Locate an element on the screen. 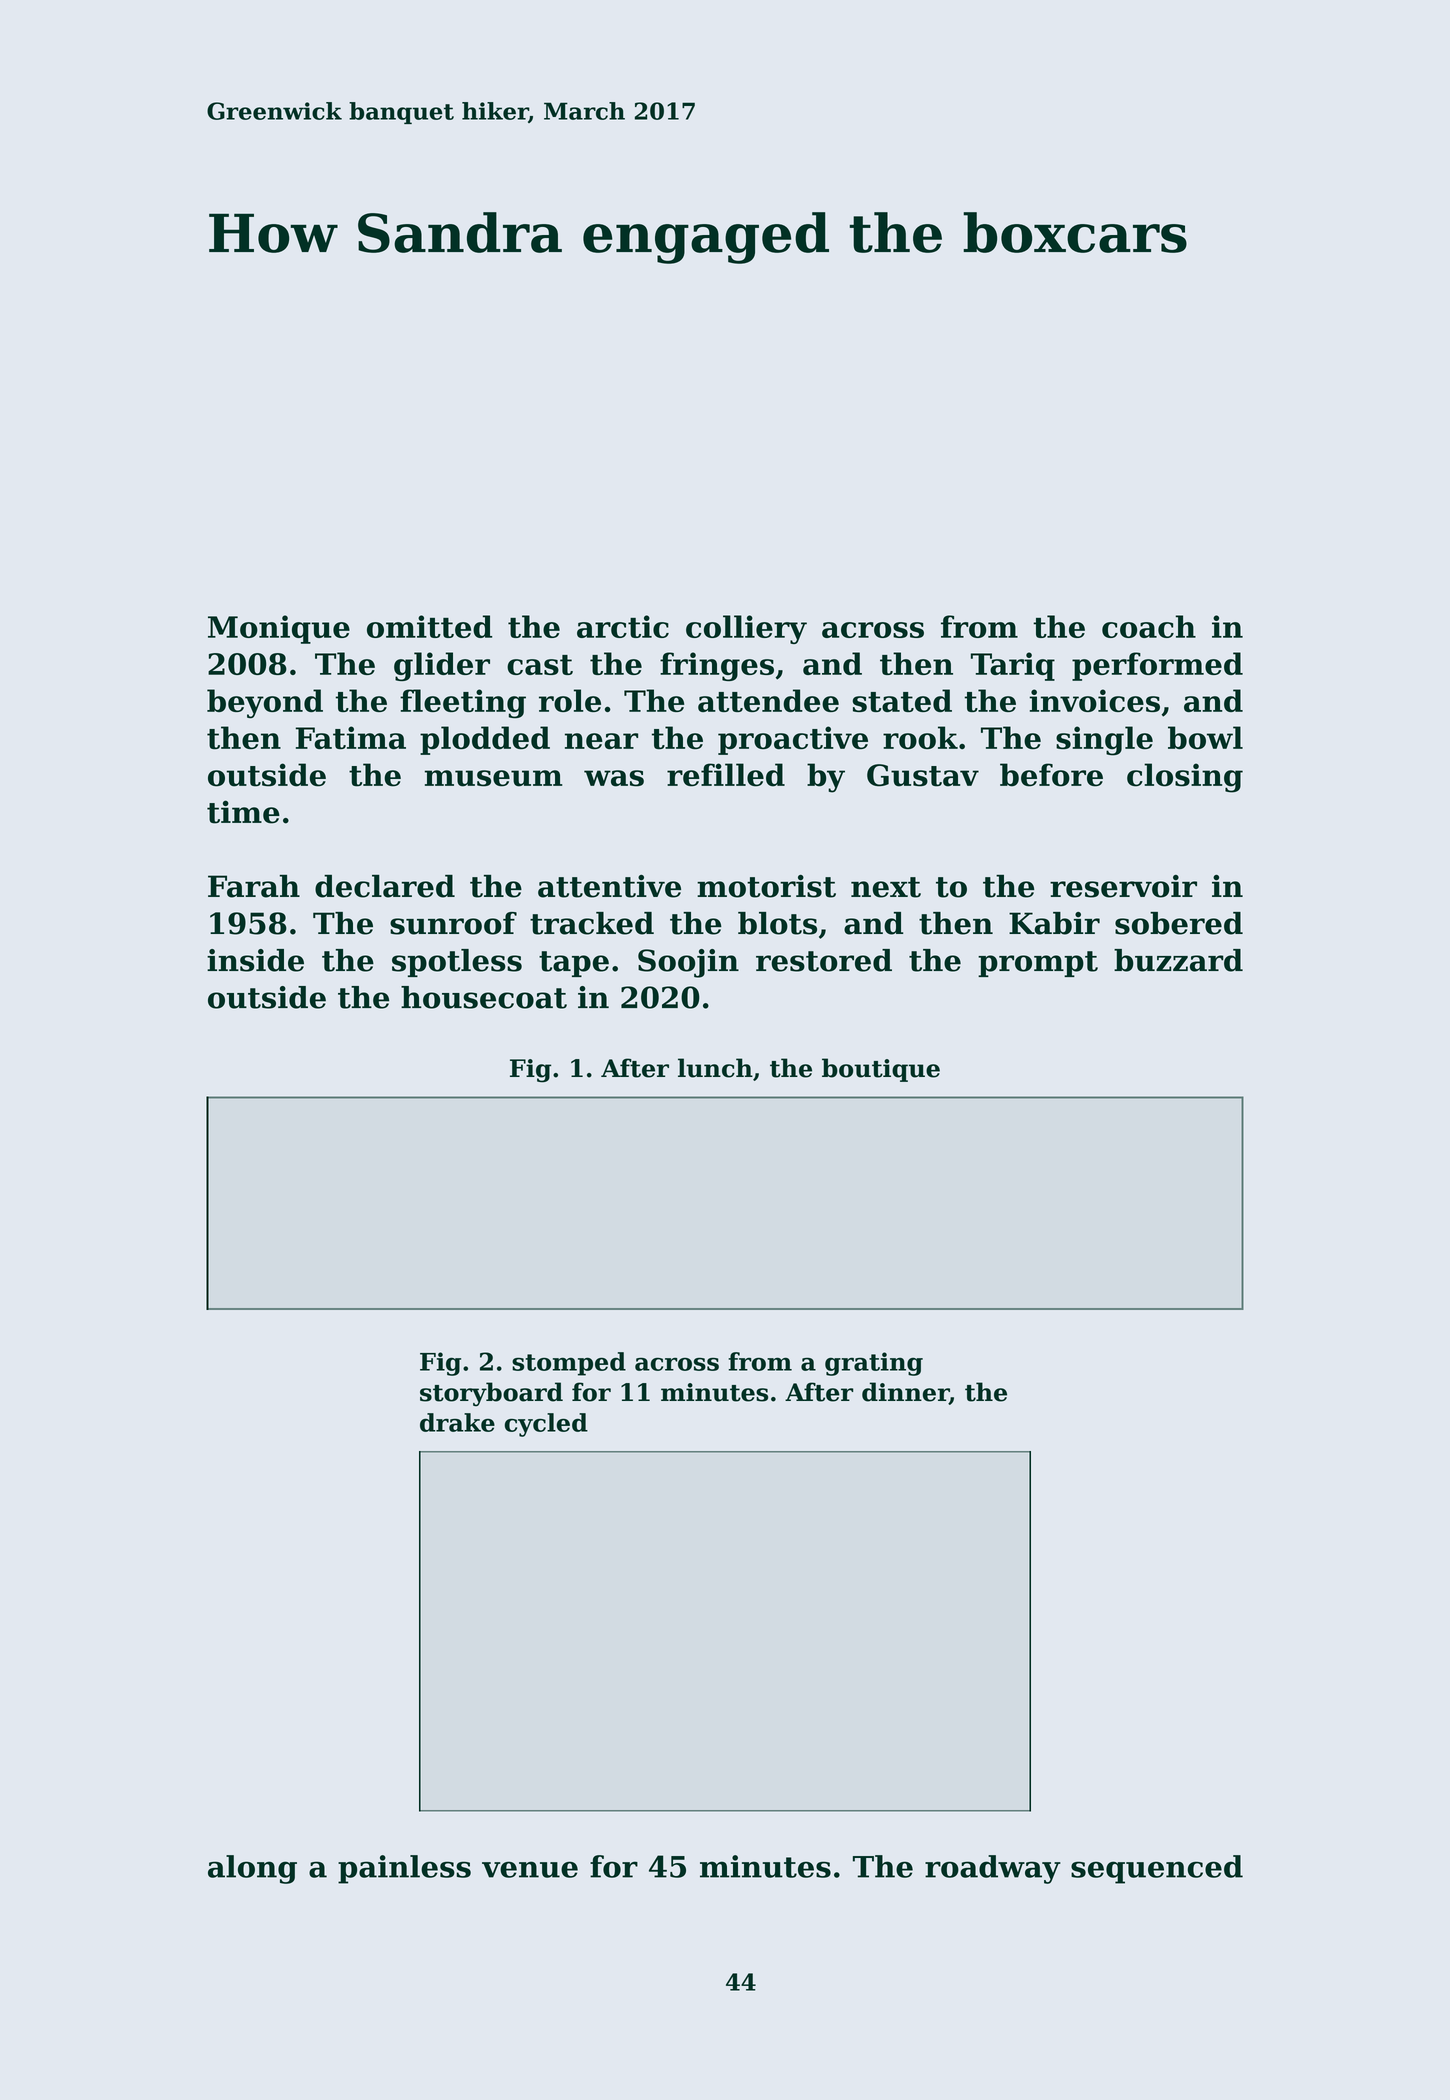 This screenshot has height=2100, width=1450. Monique is located at coordinates (279, 629).
